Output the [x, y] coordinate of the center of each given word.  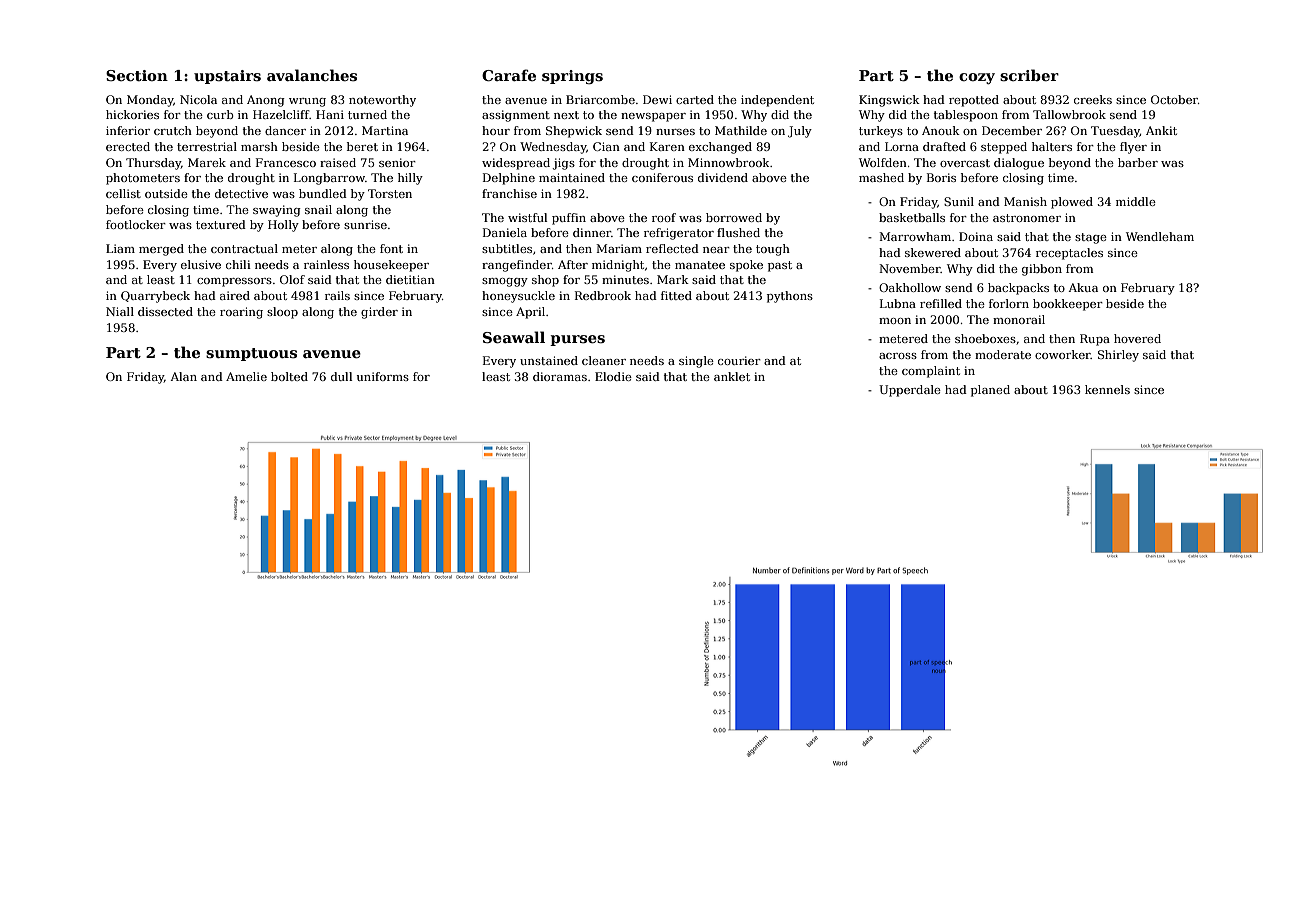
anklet [732, 376]
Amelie [246, 376]
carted [695, 99]
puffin [569, 219]
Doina [976, 236]
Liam [120, 248]
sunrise [365, 224]
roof [664, 217]
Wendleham [1160, 236]
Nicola [198, 99]
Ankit [1161, 130]
